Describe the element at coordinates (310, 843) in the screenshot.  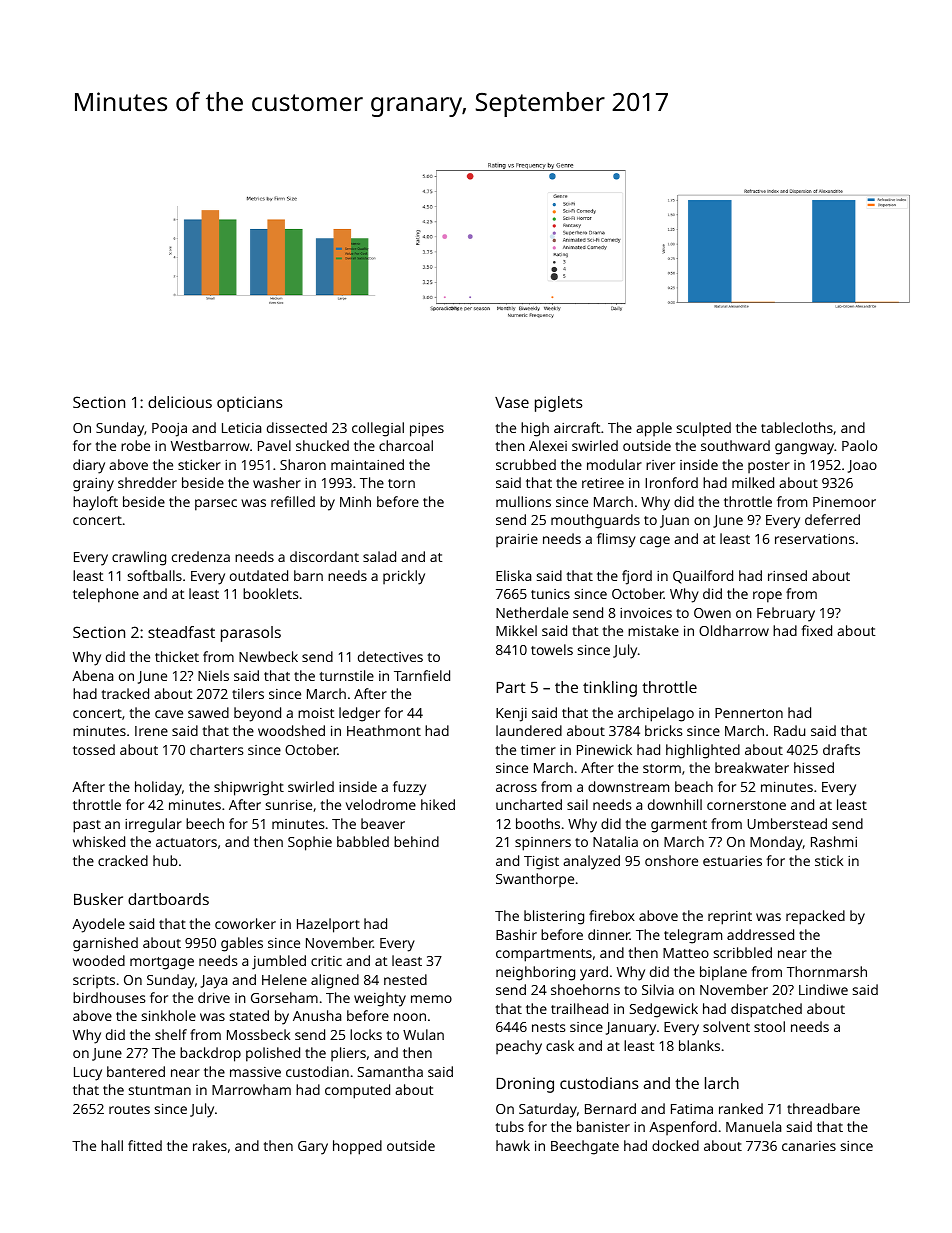
I see `Sophie` at that location.
